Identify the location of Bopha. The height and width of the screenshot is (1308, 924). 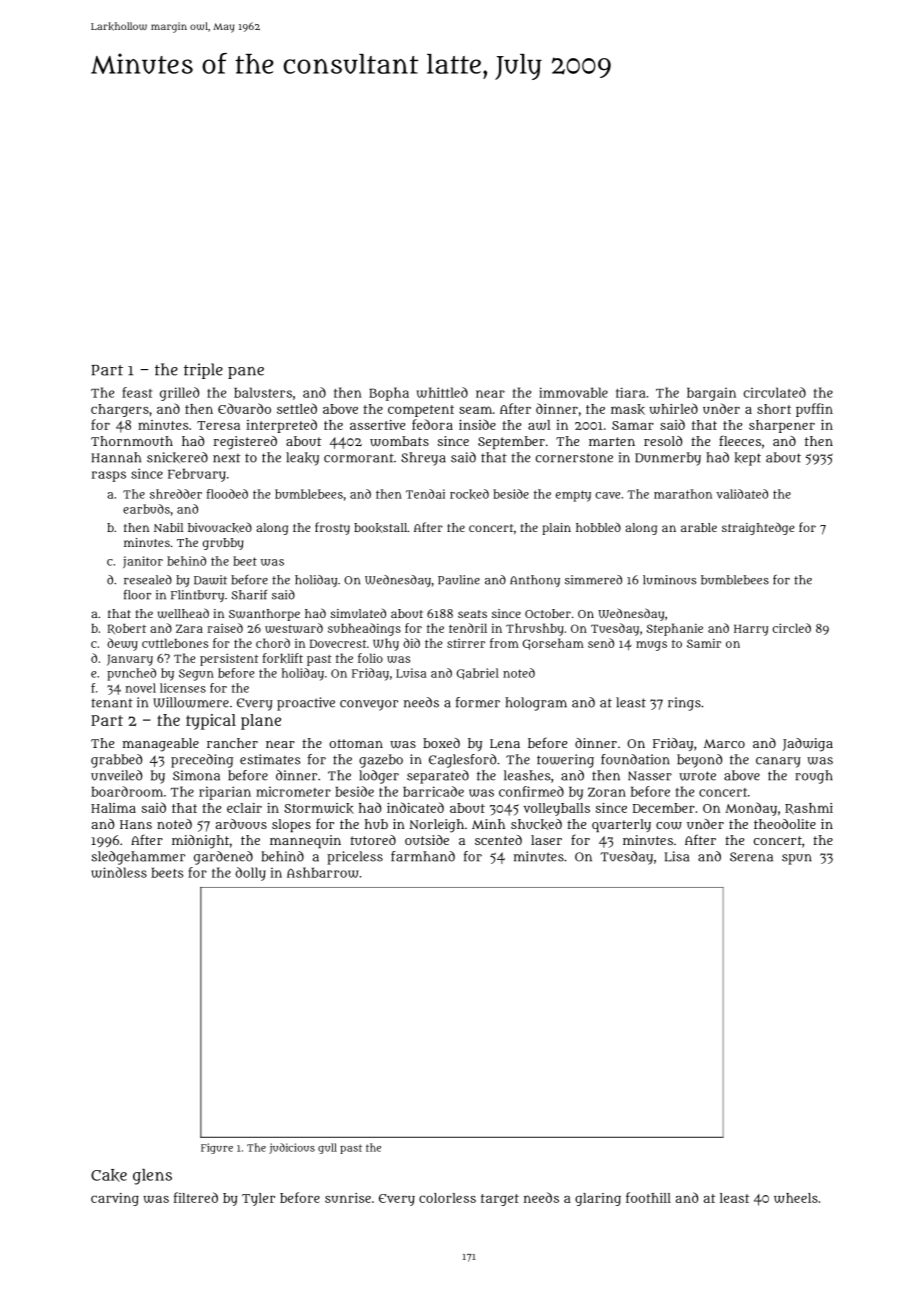
(389, 394).
